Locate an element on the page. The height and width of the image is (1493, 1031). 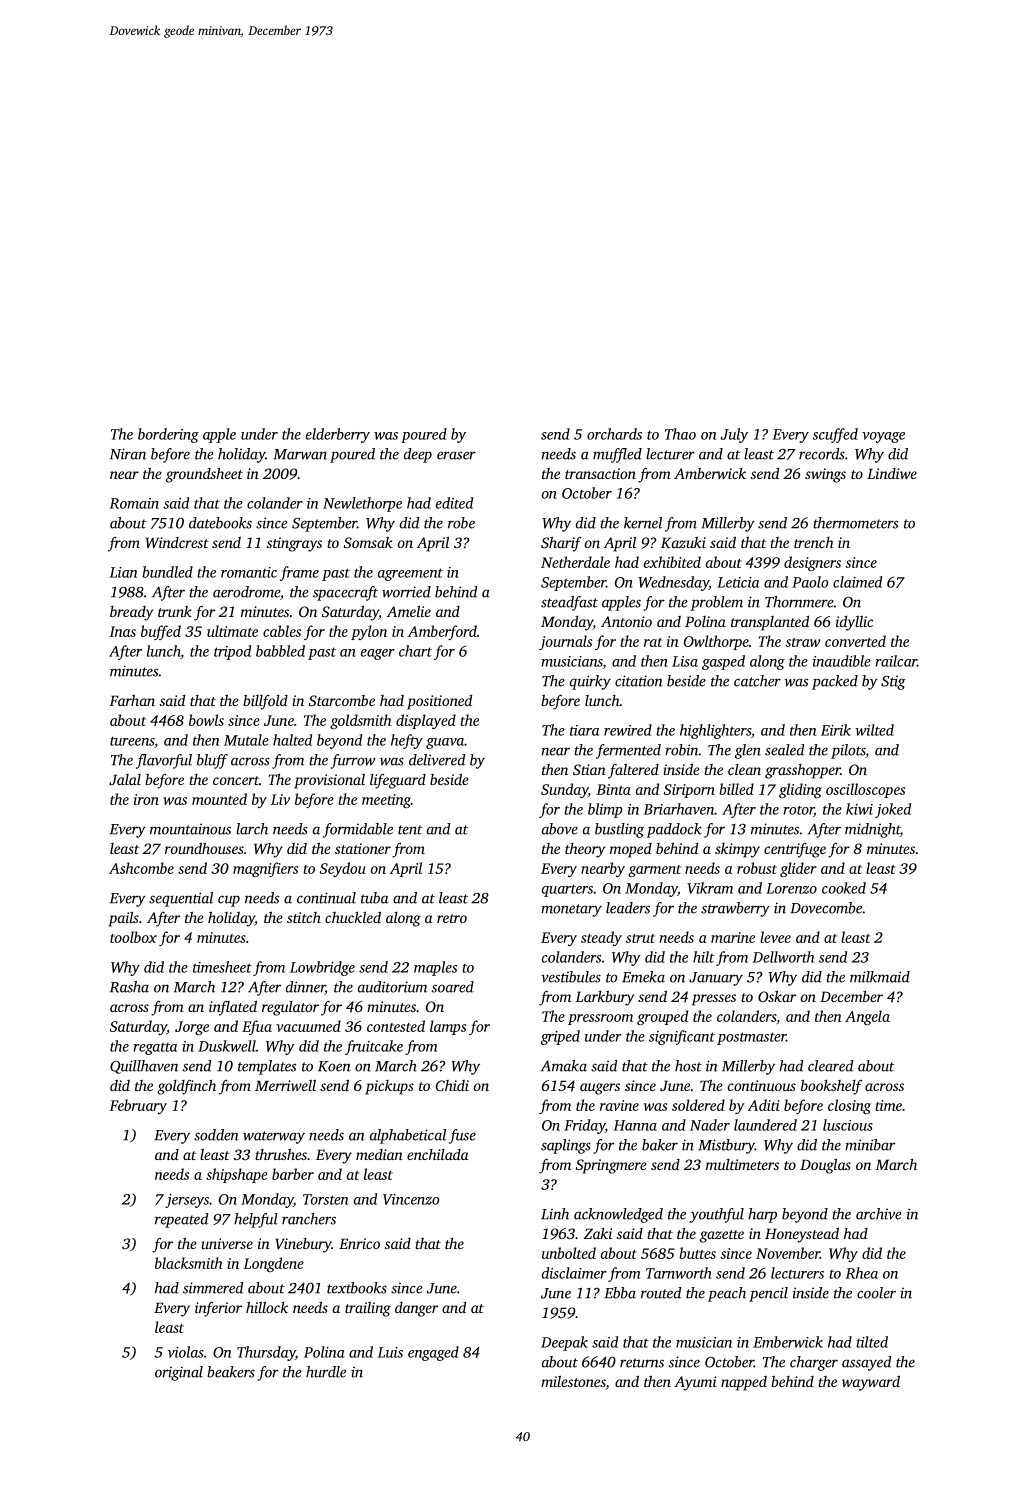
groundsheet is located at coordinates (204, 475).
